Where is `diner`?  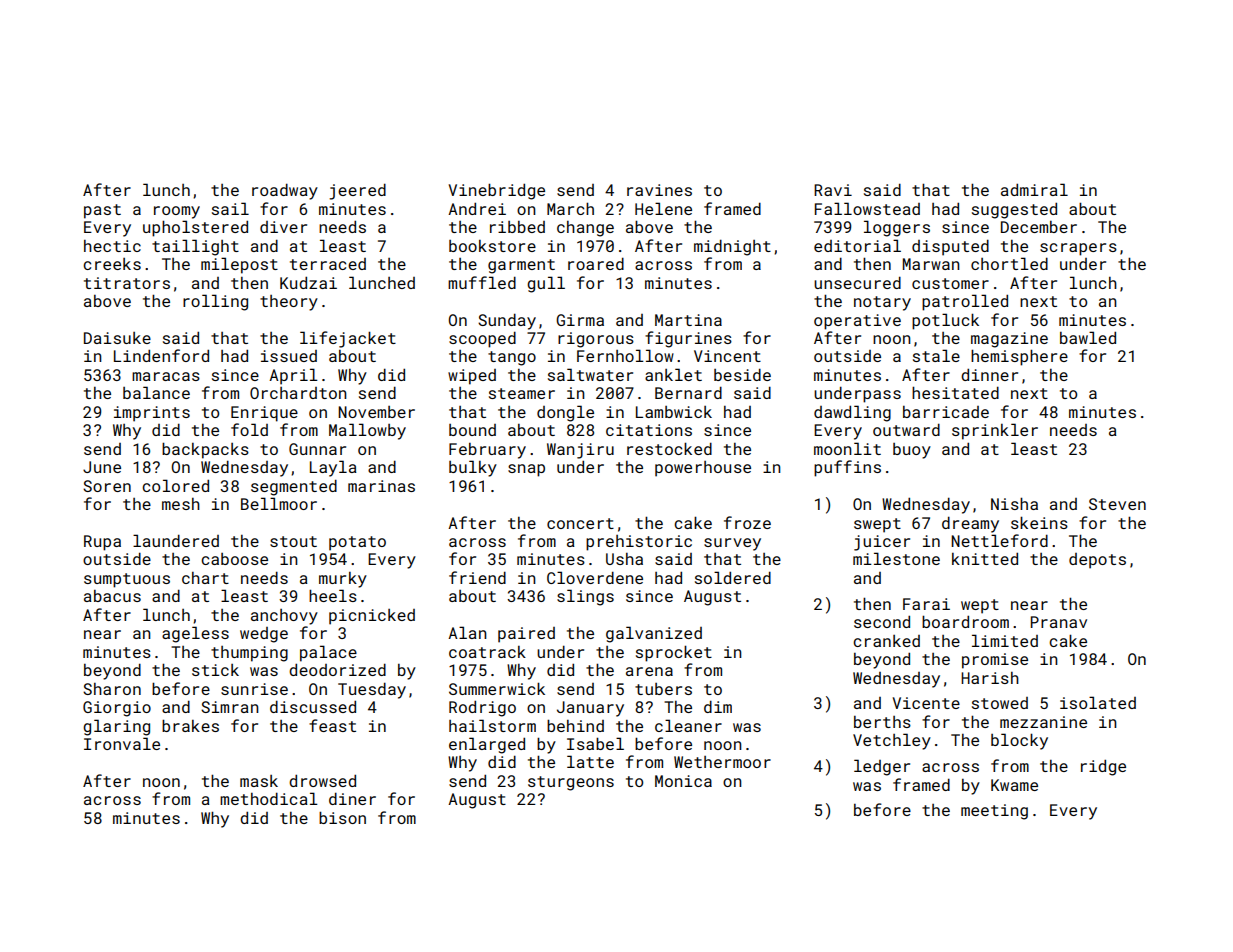
diner is located at coordinates (352, 798).
